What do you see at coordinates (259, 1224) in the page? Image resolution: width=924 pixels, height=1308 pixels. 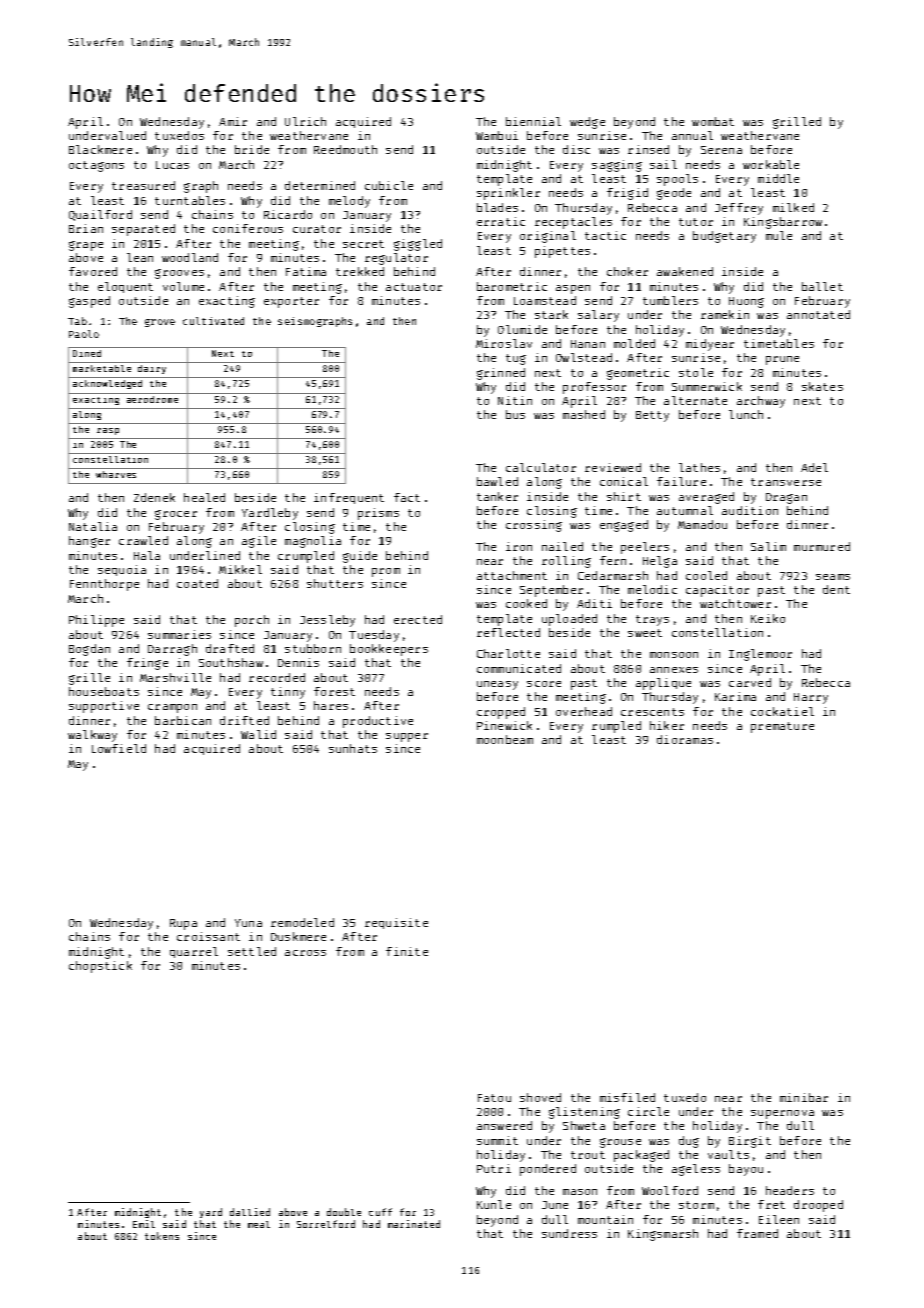 I see `meal` at bounding box center [259, 1224].
